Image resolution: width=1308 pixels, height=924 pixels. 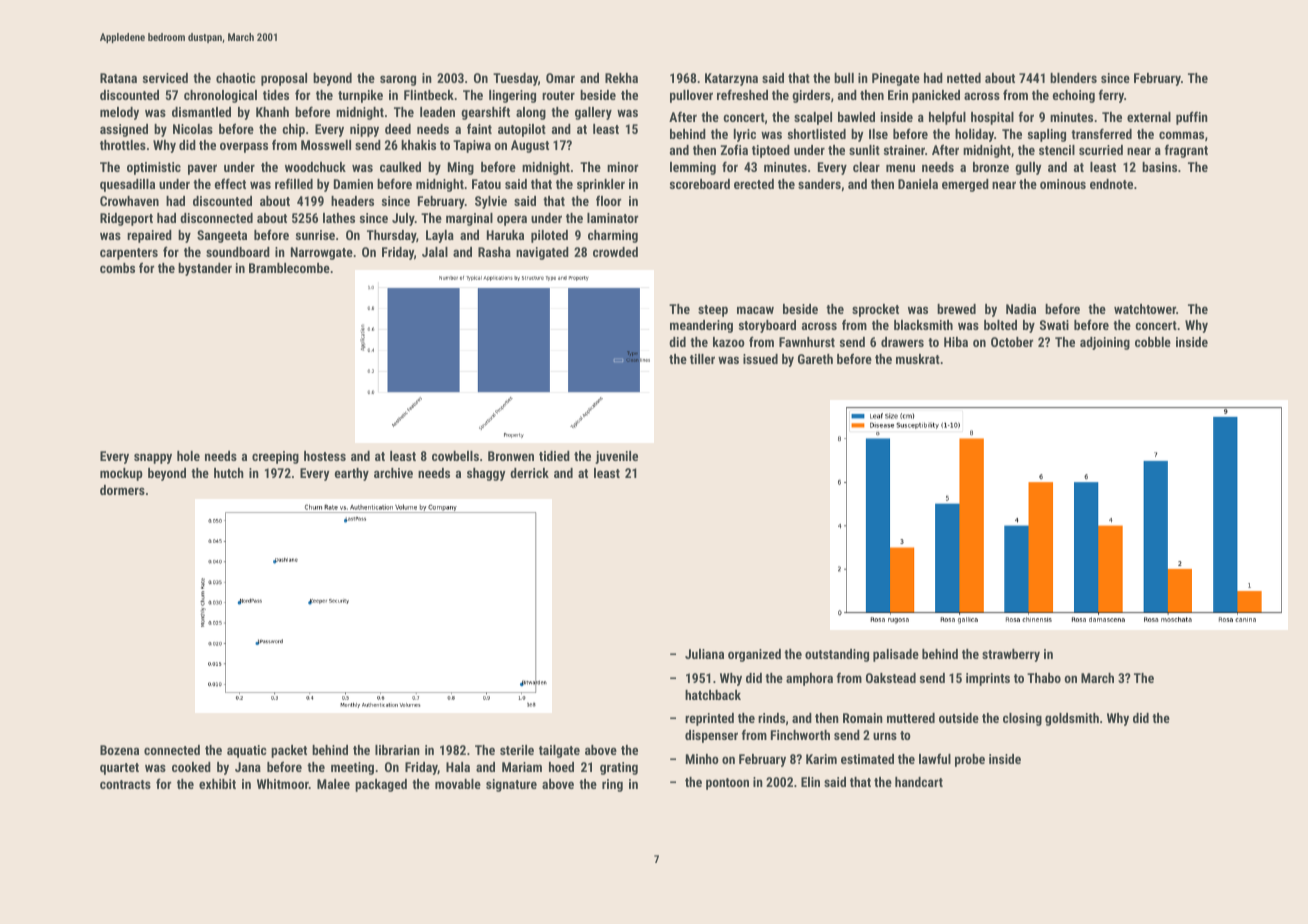 I want to click on effect, so click(x=230, y=183).
